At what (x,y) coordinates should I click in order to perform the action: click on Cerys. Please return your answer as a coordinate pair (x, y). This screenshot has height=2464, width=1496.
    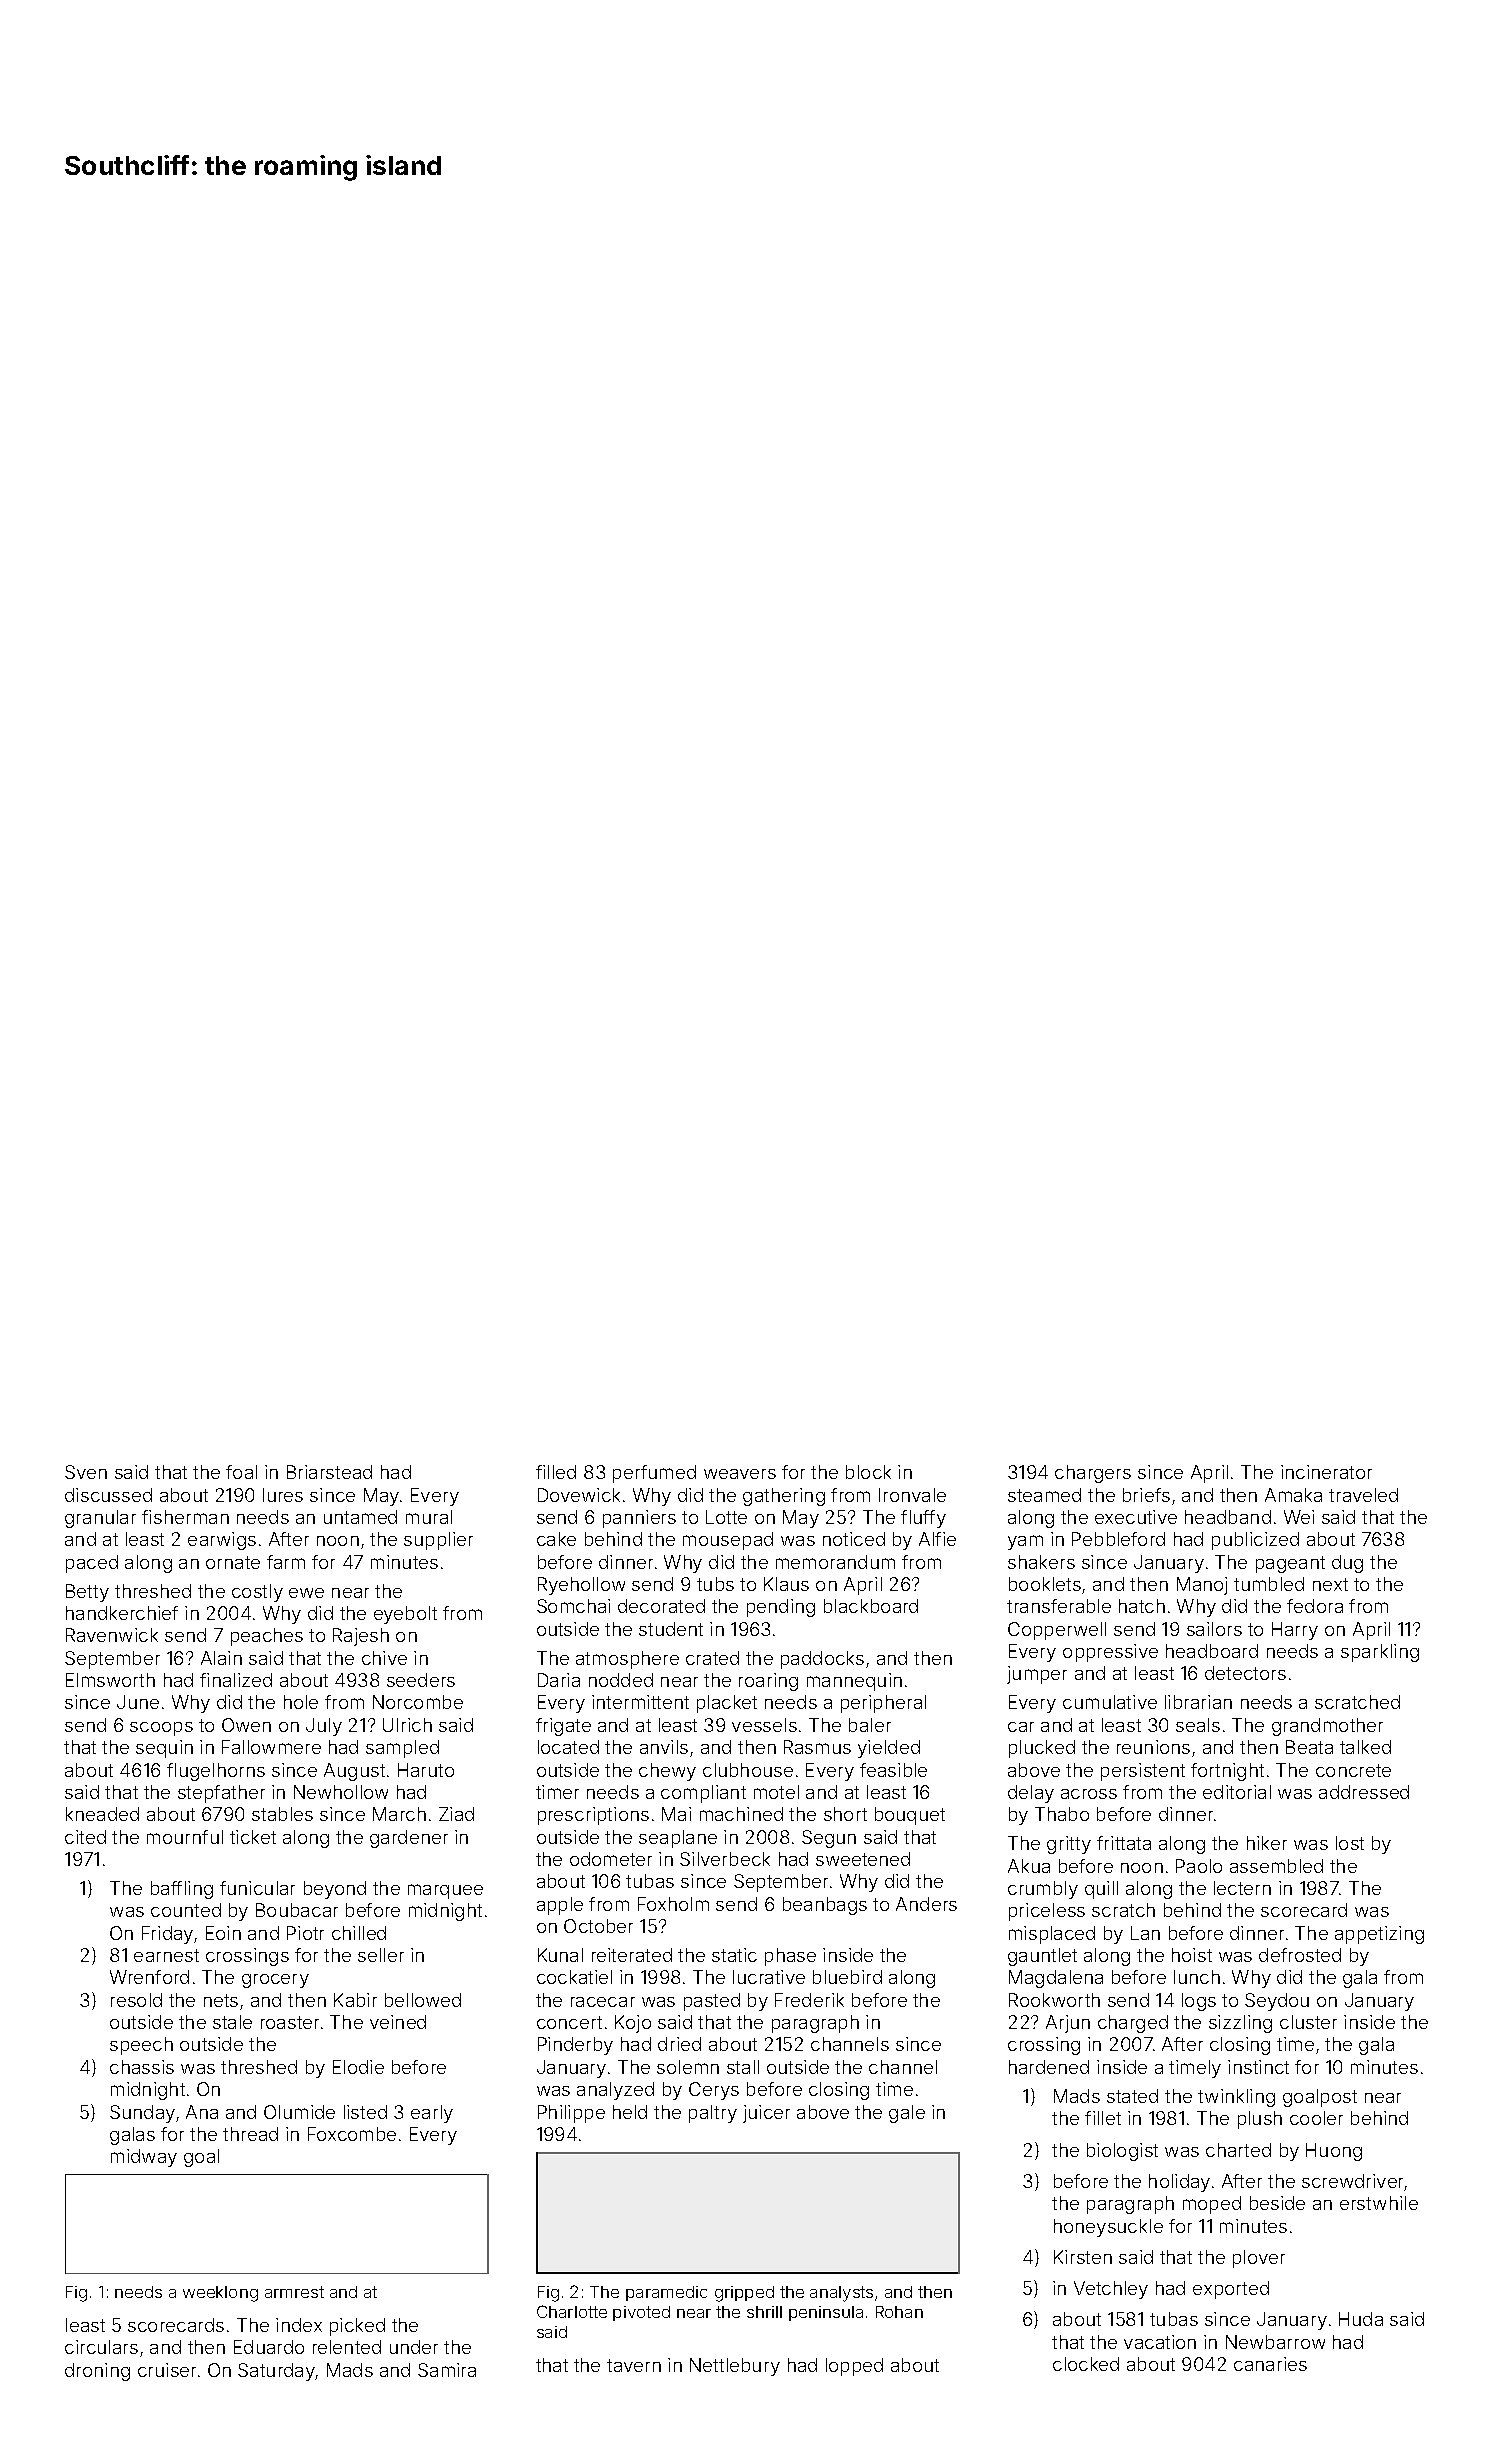
    Looking at the image, I should click on (714, 2091).
